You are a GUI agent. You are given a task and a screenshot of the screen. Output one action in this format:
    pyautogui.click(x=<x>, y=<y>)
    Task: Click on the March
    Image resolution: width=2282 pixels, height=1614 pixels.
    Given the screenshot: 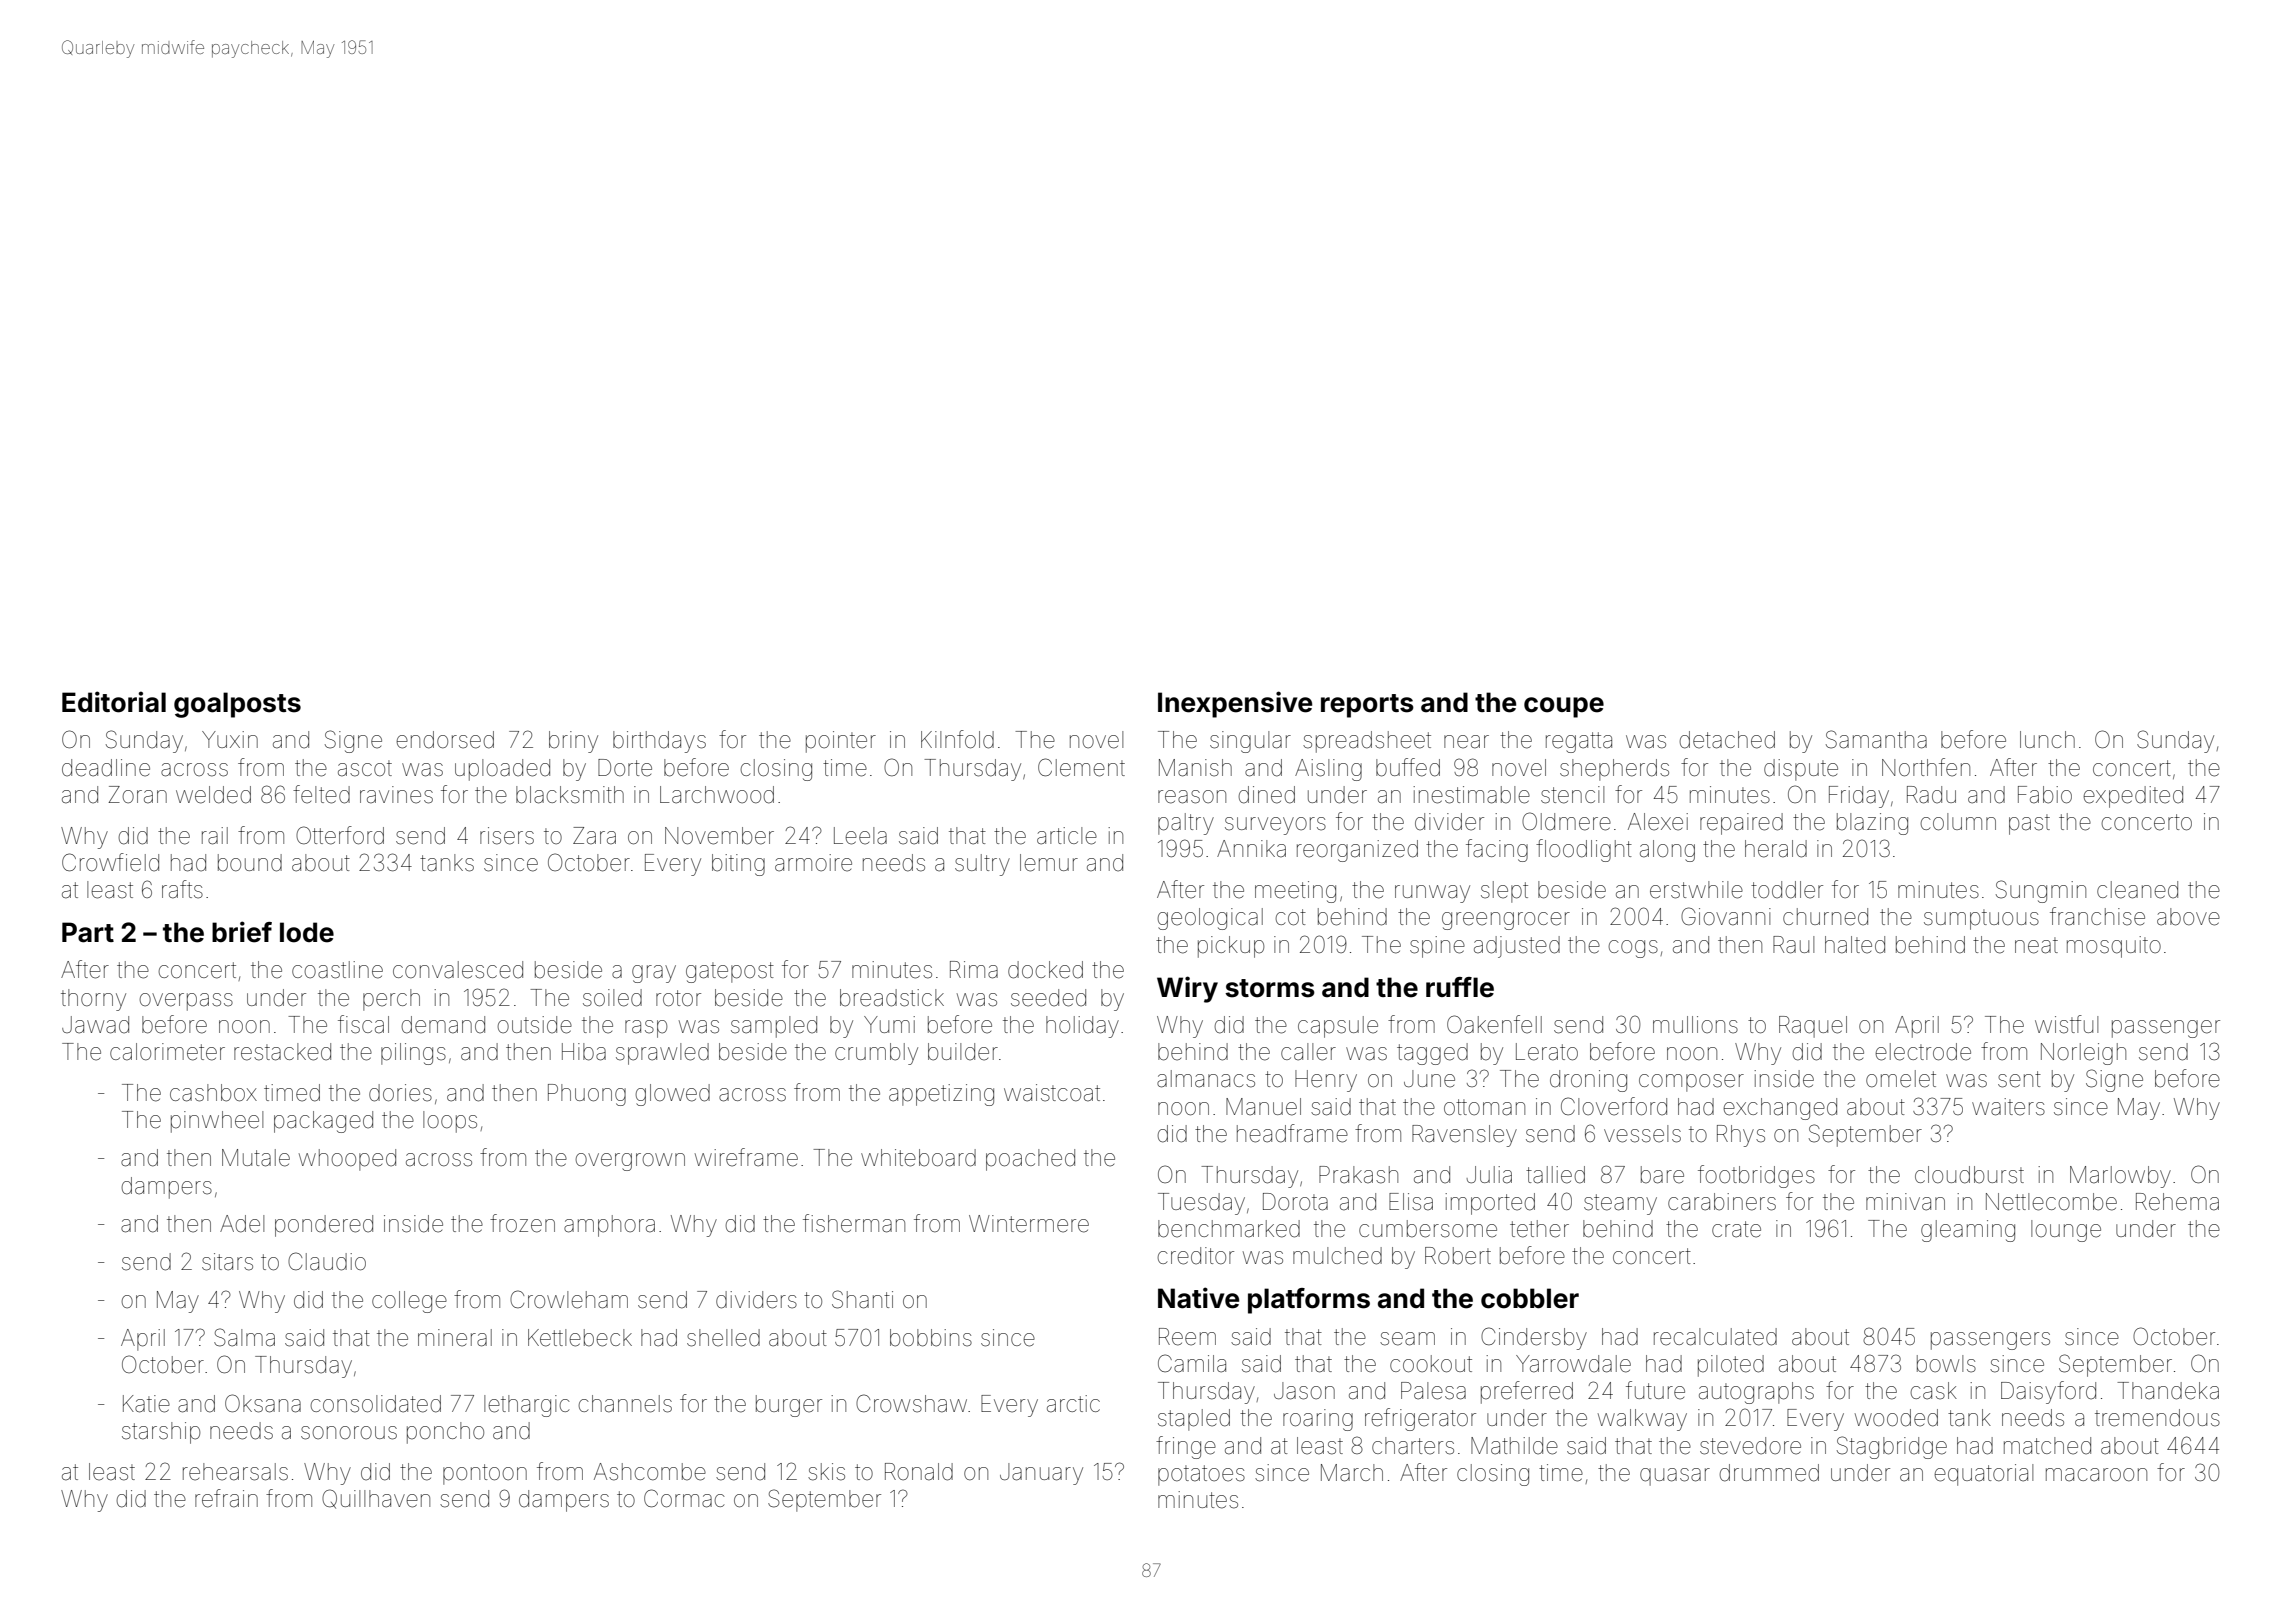 What is the action you would take?
    pyautogui.click(x=1352, y=1473)
